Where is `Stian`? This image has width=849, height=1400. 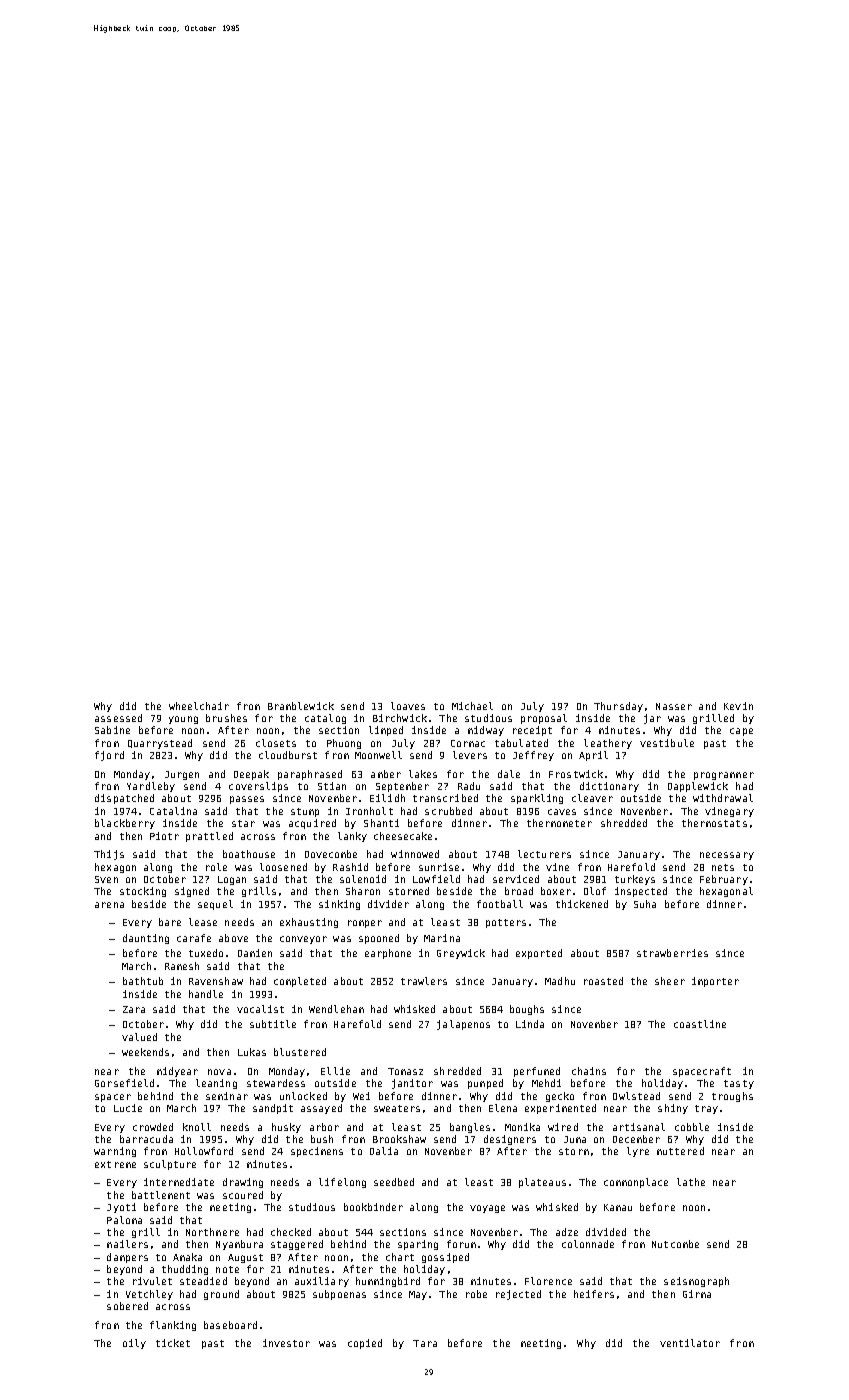 Stian is located at coordinates (332, 786).
